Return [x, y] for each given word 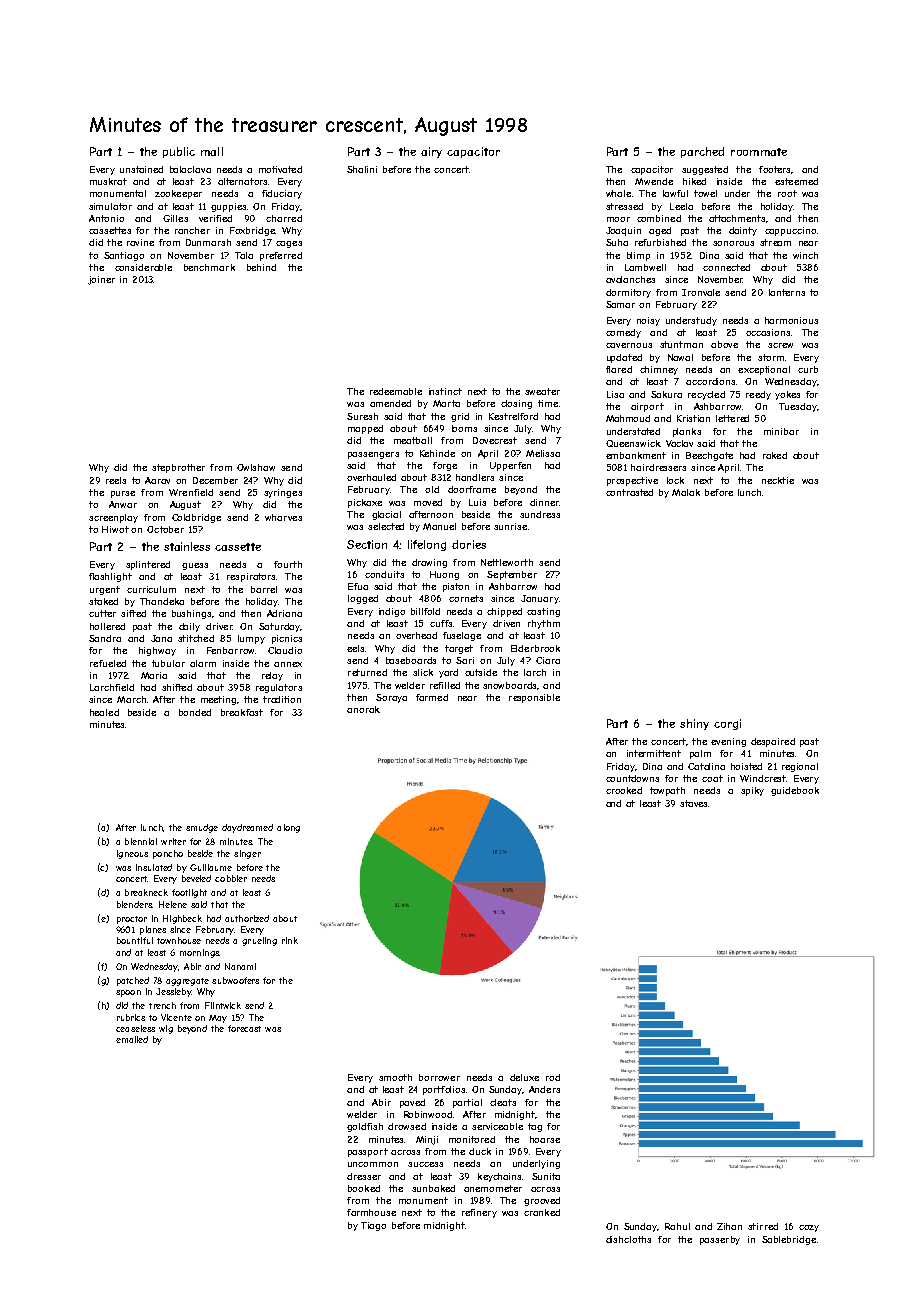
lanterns [787, 292]
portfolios [444, 1090]
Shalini [362, 169]
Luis [477, 502]
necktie [778, 480]
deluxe [524, 1077]
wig [166, 1029]
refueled [108, 663]
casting [543, 612]
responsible [534, 698]
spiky [752, 791]
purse [123, 494]
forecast [244, 1028]
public [179, 152]
